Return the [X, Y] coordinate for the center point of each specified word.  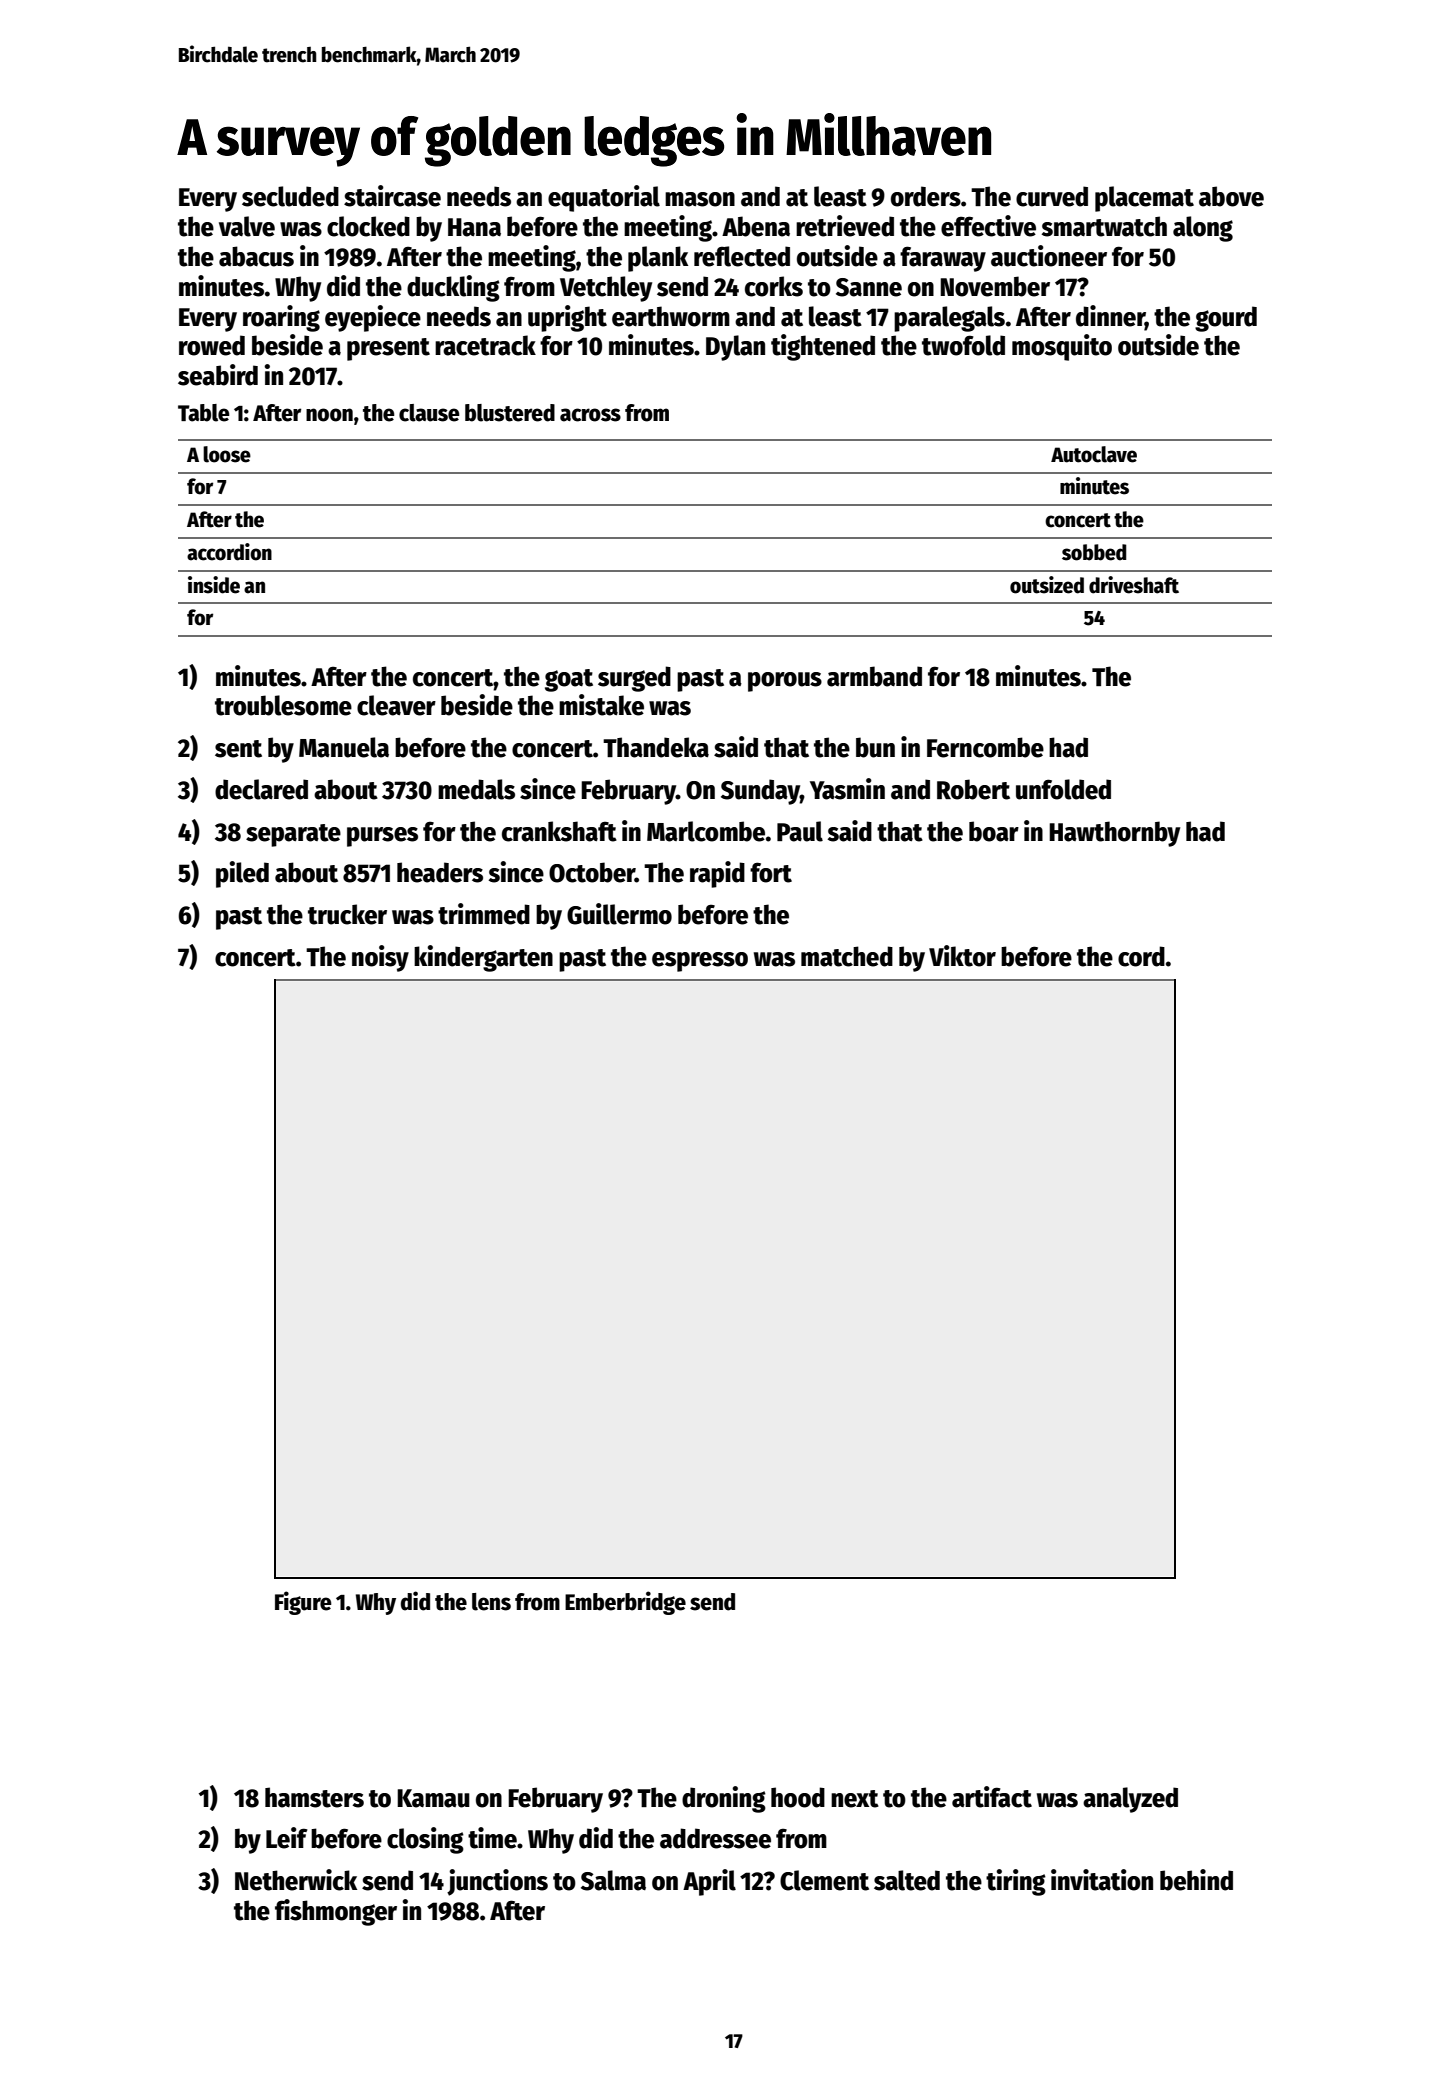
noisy [380, 958]
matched [847, 956]
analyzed [1130, 1800]
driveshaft [1134, 585]
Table [204, 413]
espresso [700, 962]
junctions [497, 1882]
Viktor [962, 956]
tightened [823, 347]
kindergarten [483, 958]
